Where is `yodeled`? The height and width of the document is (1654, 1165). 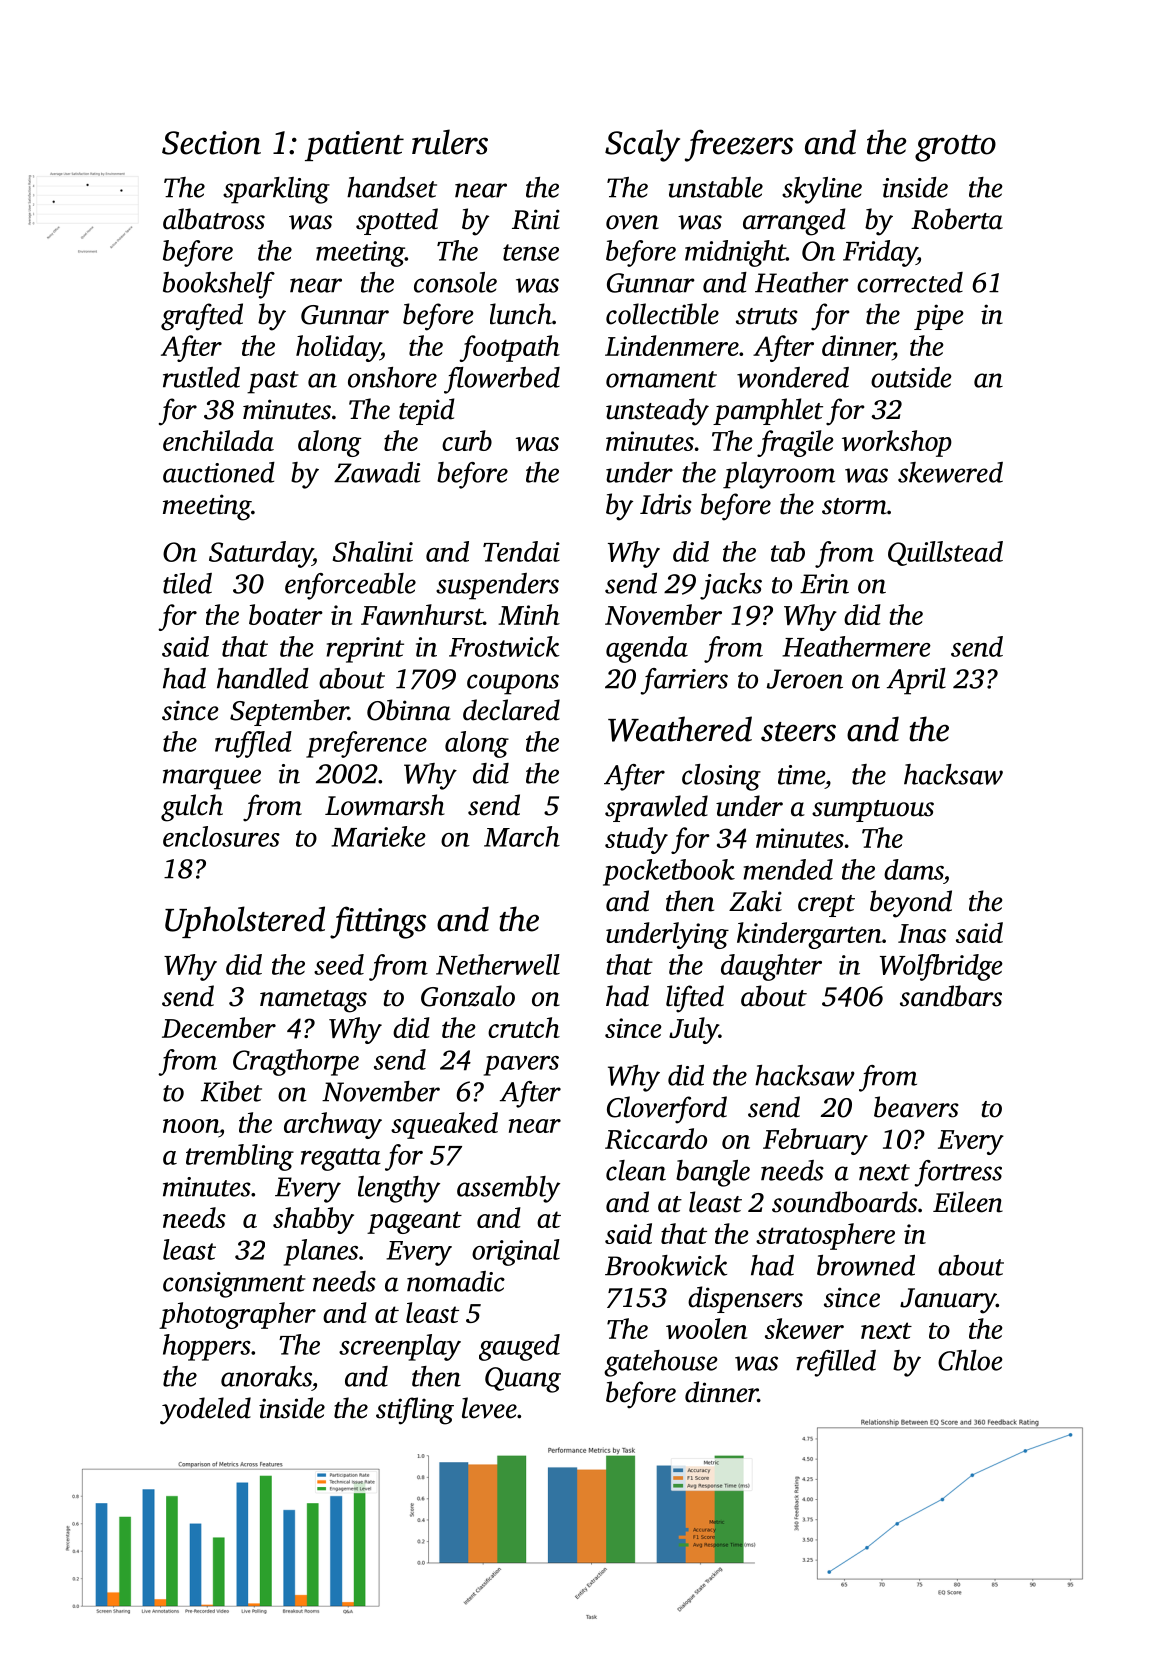 yodeled is located at coordinates (205, 1411).
